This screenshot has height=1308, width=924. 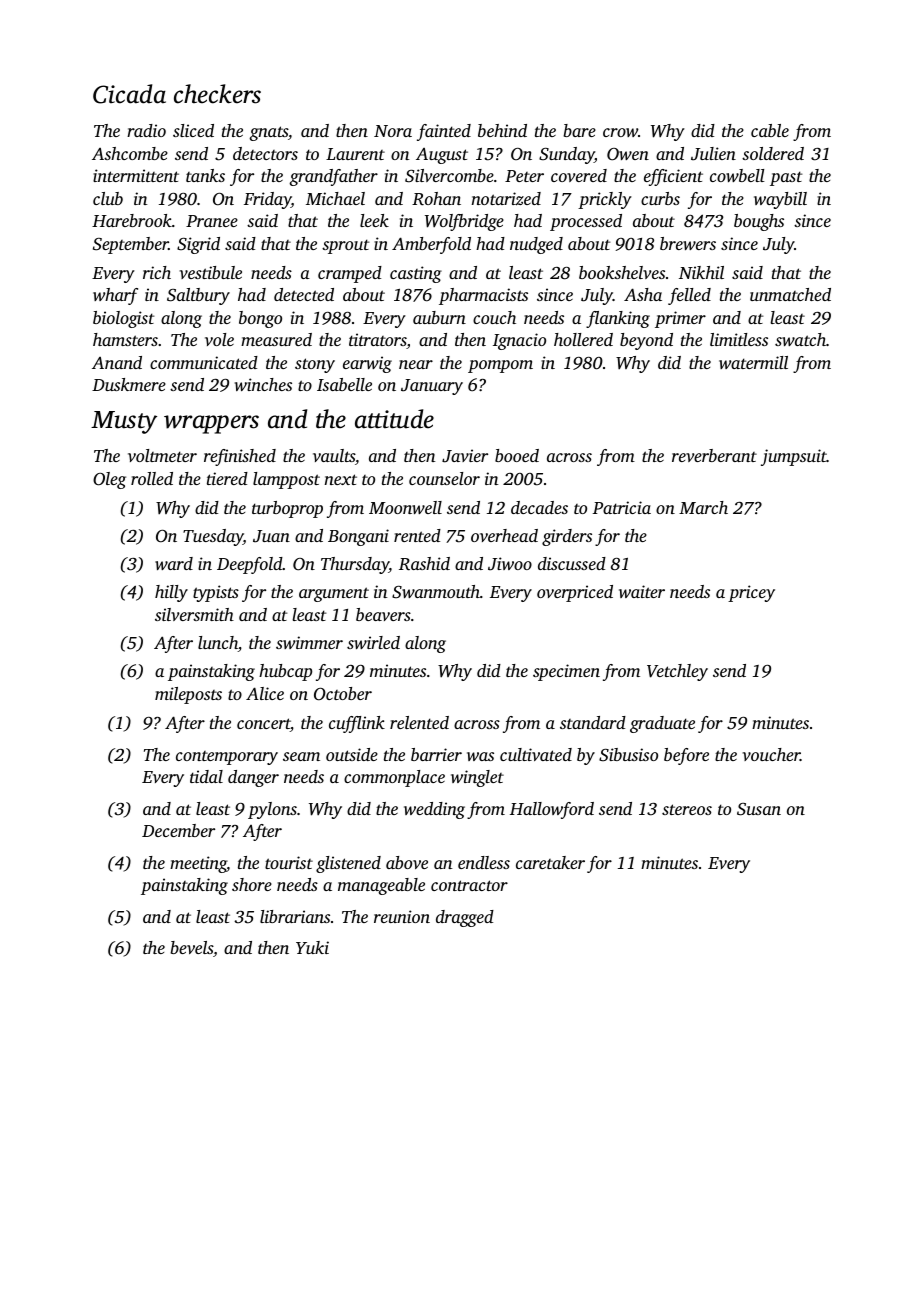 What do you see at coordinates (572, 563) in the screenshot?
I see `discussed` at bounding box center [572, 563].
